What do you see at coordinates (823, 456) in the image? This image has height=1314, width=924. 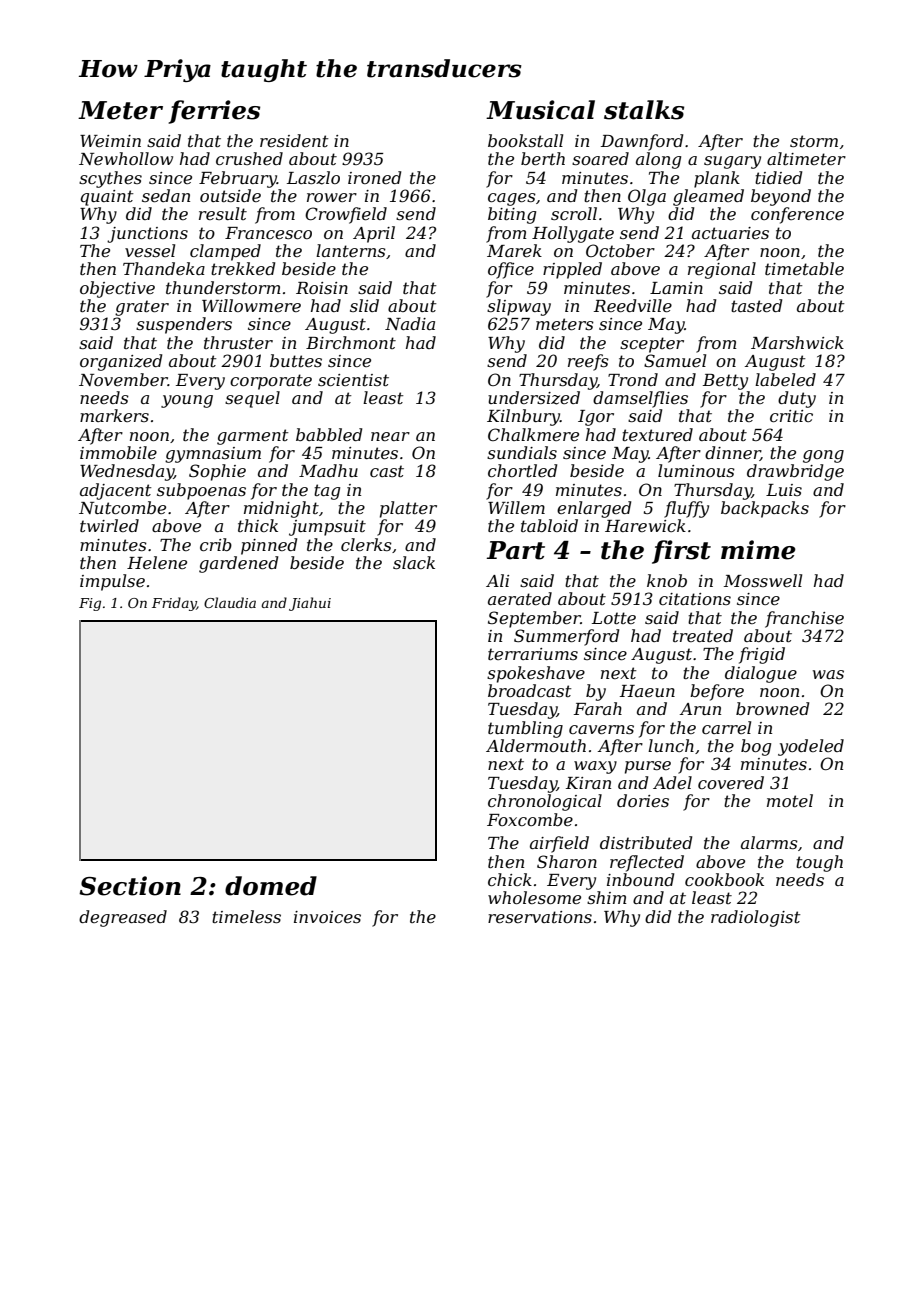 I see `gong` at bounding box center [823, 456].
